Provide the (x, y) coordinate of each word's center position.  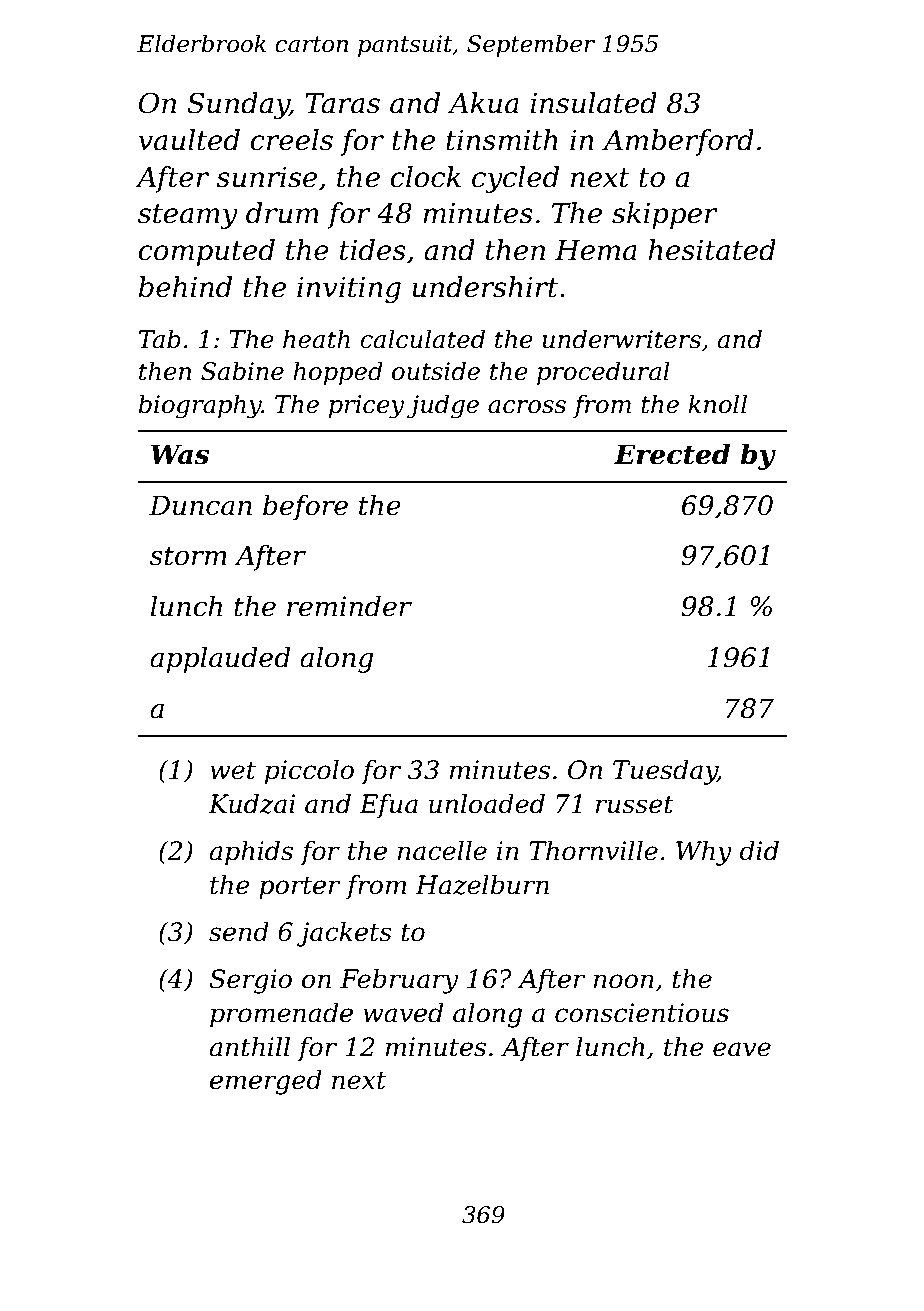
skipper (665, 215)
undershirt (485, 287)
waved (403, 1012)
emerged (266, 1082)
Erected (672, 454)
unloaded (487, 803)
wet (233, 771)
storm (188, 556)
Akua (483, 103)
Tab (160, 339)
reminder (349, 606)
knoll (717, 404)
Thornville (593, 850)
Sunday (238, 105)
